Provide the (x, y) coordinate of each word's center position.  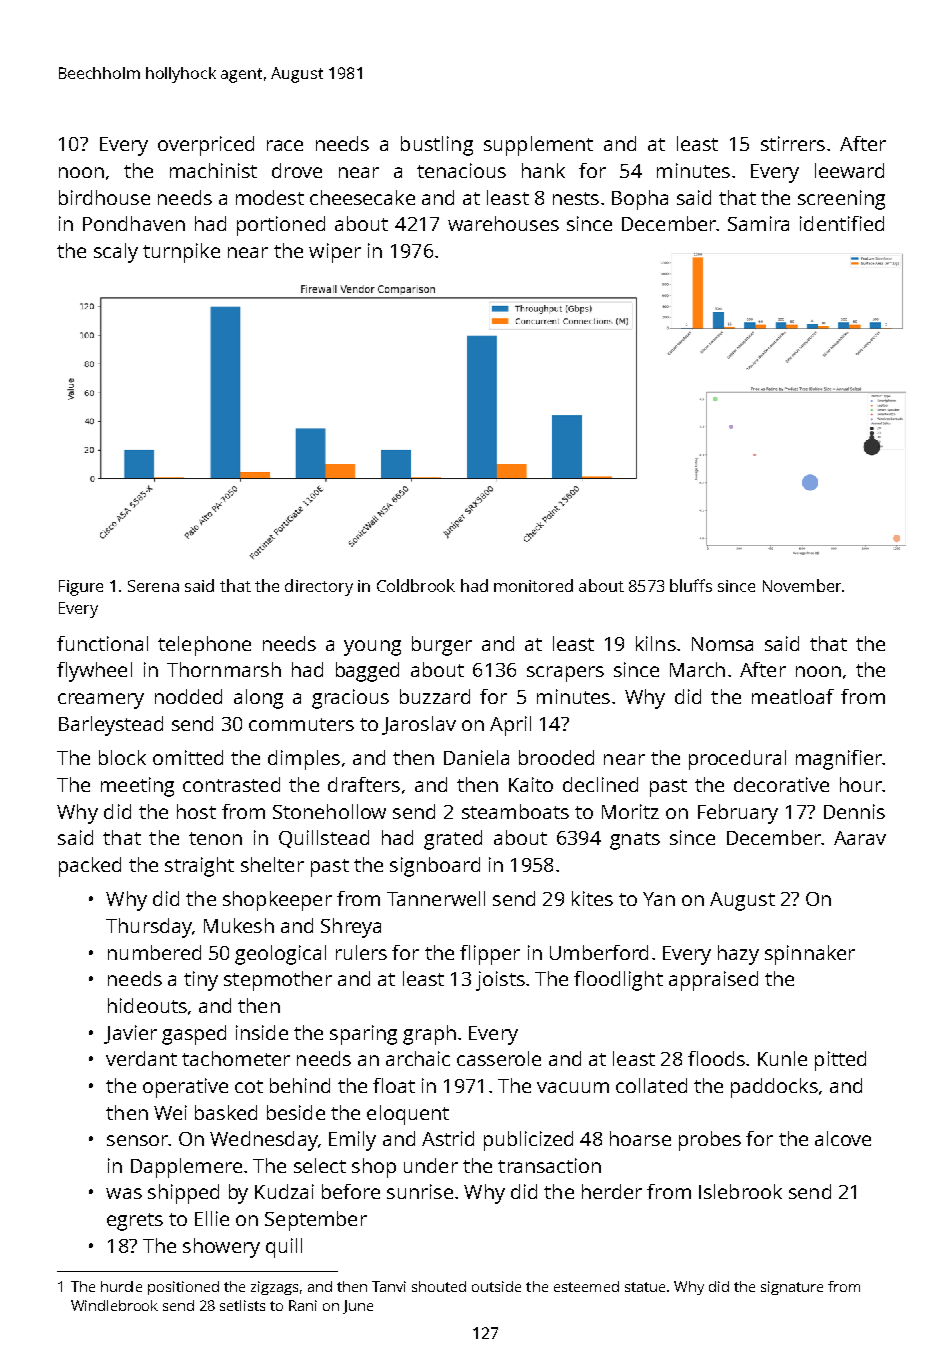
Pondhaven (134, 223)
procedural (737, 760)
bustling (437, 146)
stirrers (793, 143)
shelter (272, 864)
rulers (361, 952)
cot (249, 1086)
